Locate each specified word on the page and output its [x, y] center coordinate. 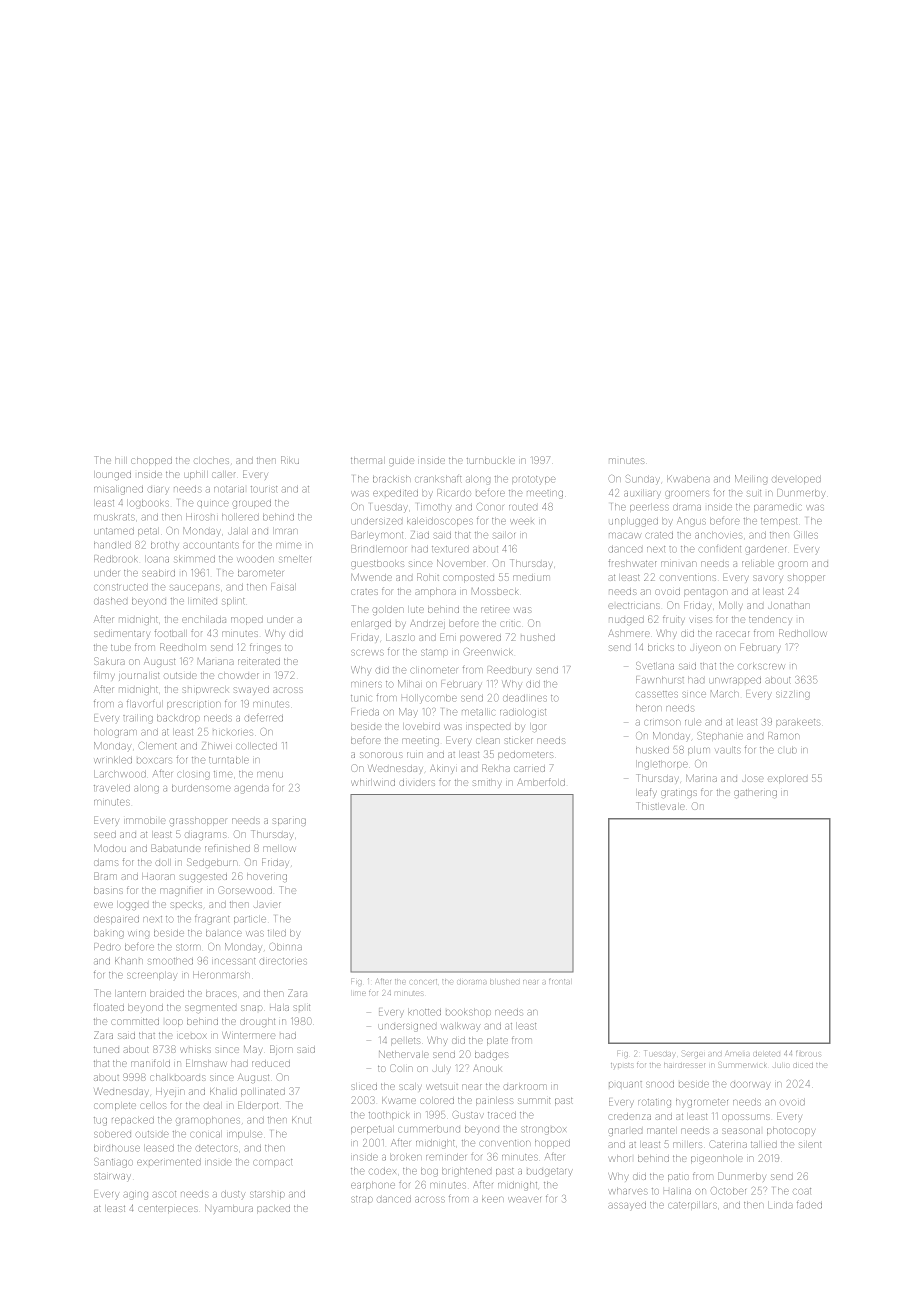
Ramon [783, 736]
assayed [627, 1206]
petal [147, 531]
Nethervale [404, 1054]
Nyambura [229, 1209]
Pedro [107, 947]
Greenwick [488, 652]
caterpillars [692, 1205]
